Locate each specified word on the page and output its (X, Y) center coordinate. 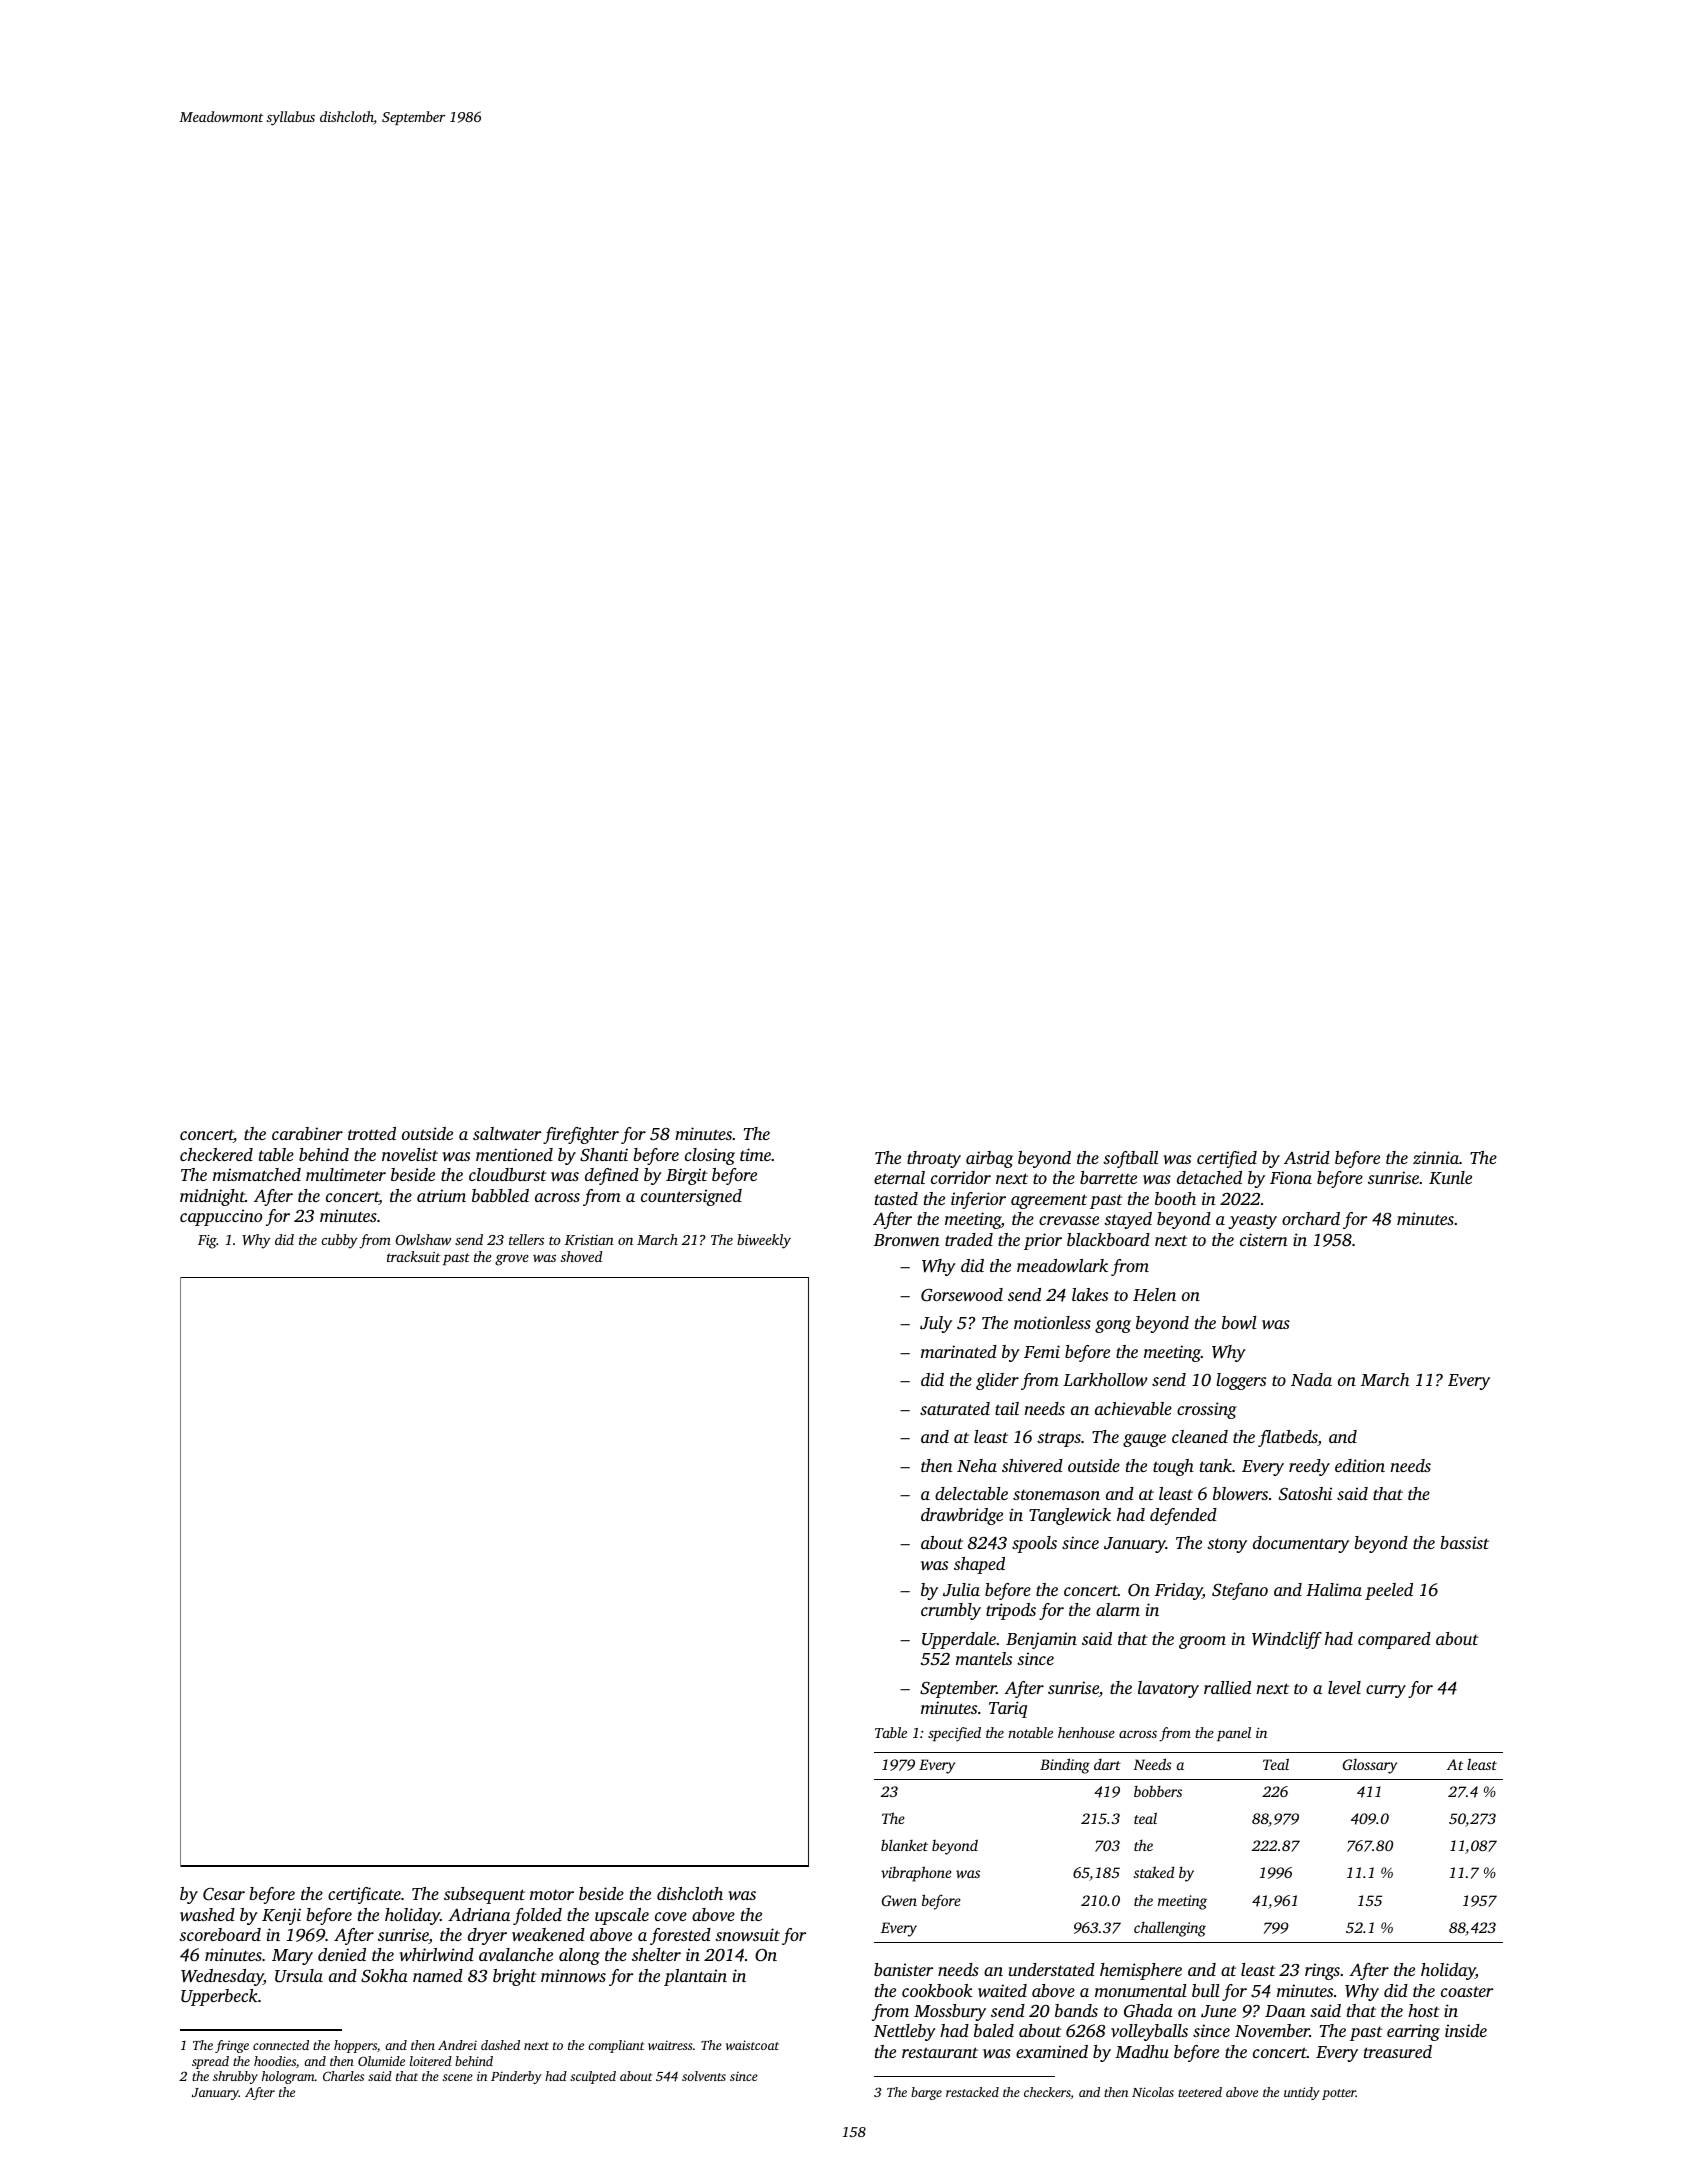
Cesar (224, 1894)
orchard (1311, 1218)
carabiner (307, 1133)
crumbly (951, 1611)
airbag (989, 1159)
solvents (704, 2076)
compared (1394, 1640)
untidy (1302, 2093)
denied (342, 1954)
